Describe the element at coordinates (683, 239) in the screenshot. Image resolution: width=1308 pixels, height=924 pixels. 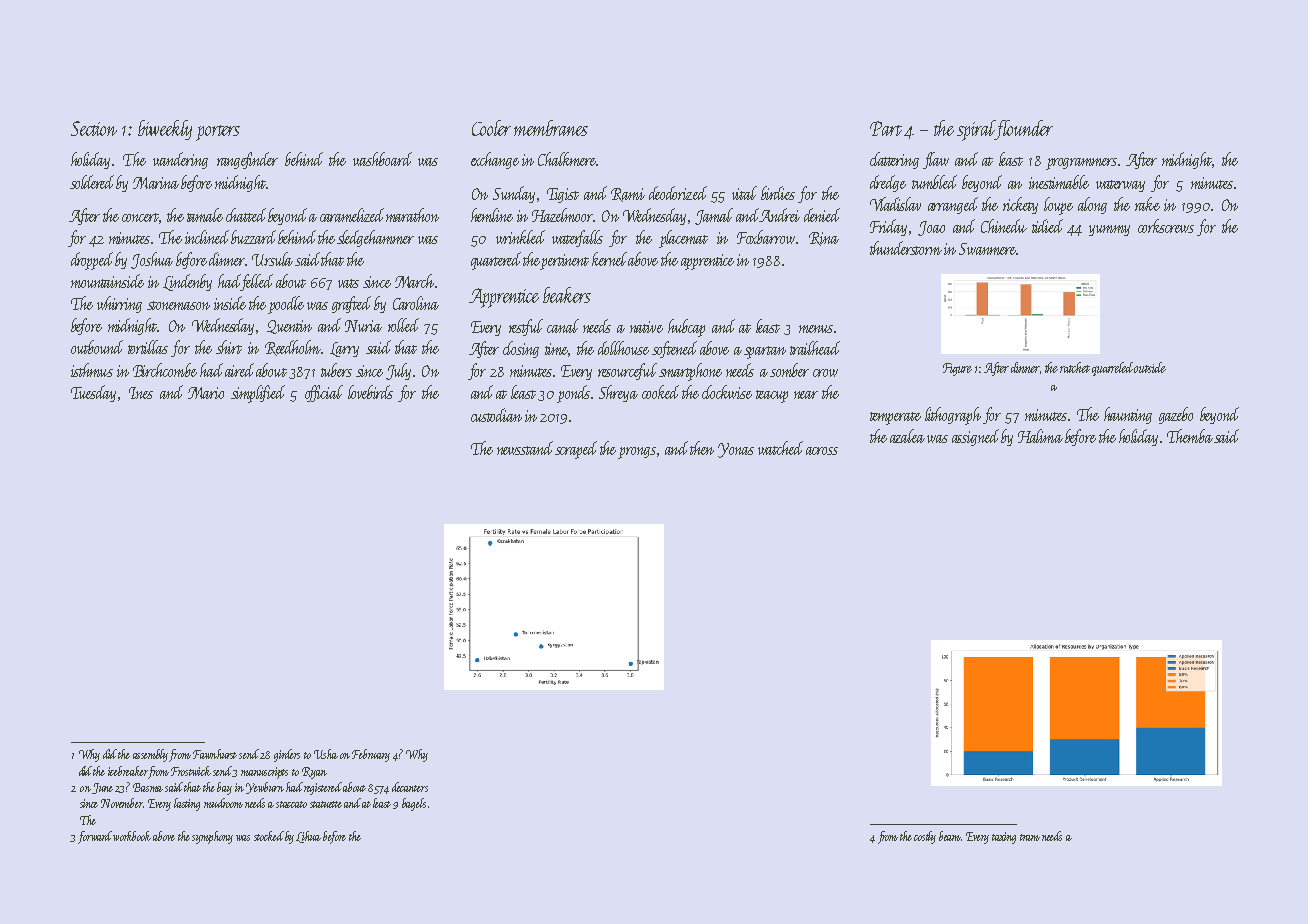
I see `placemat` at that location.
